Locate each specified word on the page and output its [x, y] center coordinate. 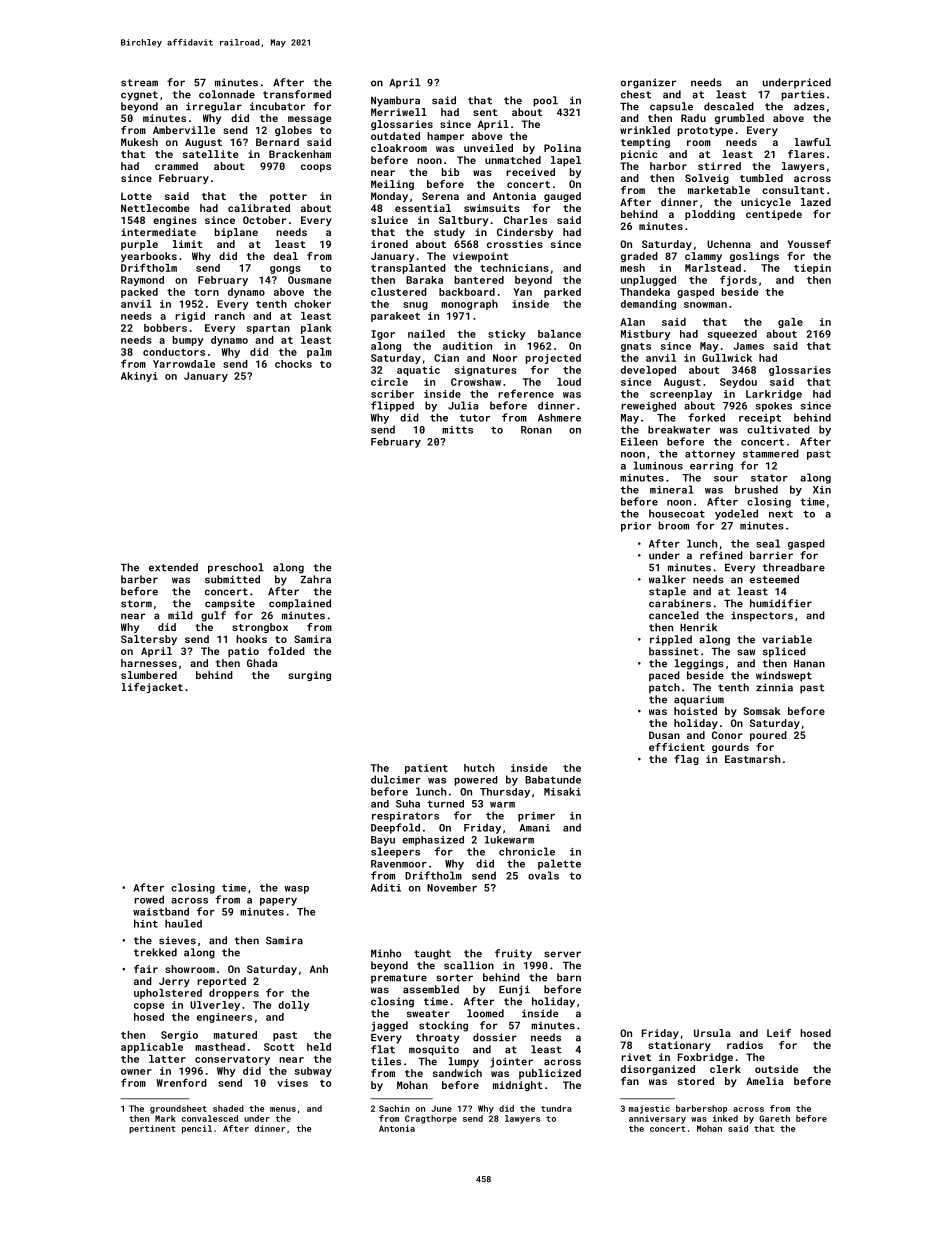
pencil [197, 1129]
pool [546, 101]
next [781, 514]
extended [173, 567]
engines [175, 221]
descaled [729, 106]
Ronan [536, 430]
